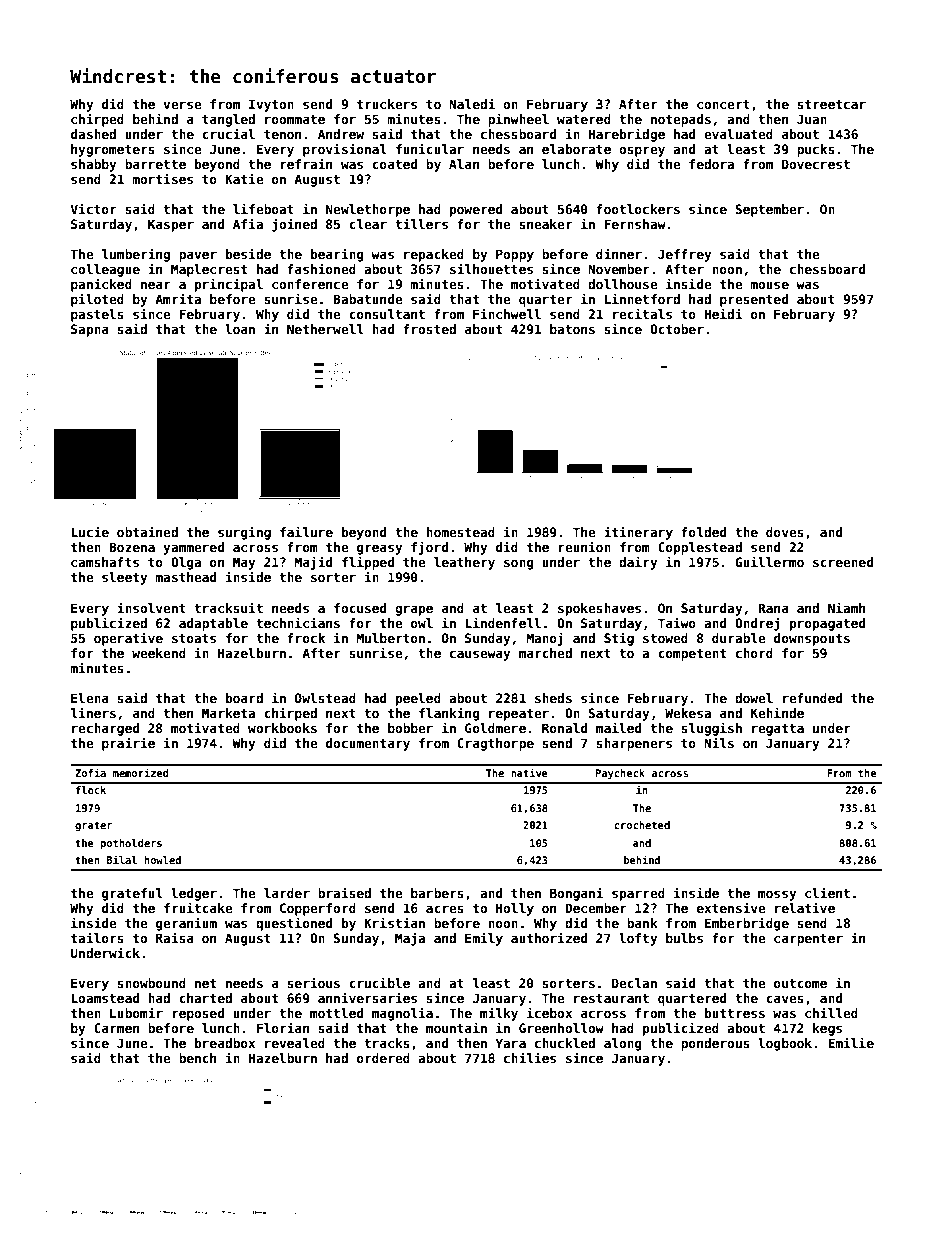 The height and width of the document is (1233, 952). What do you see at coordinates (723, 104) in the document?
I see `concert` at bounding box center [723, 104].
